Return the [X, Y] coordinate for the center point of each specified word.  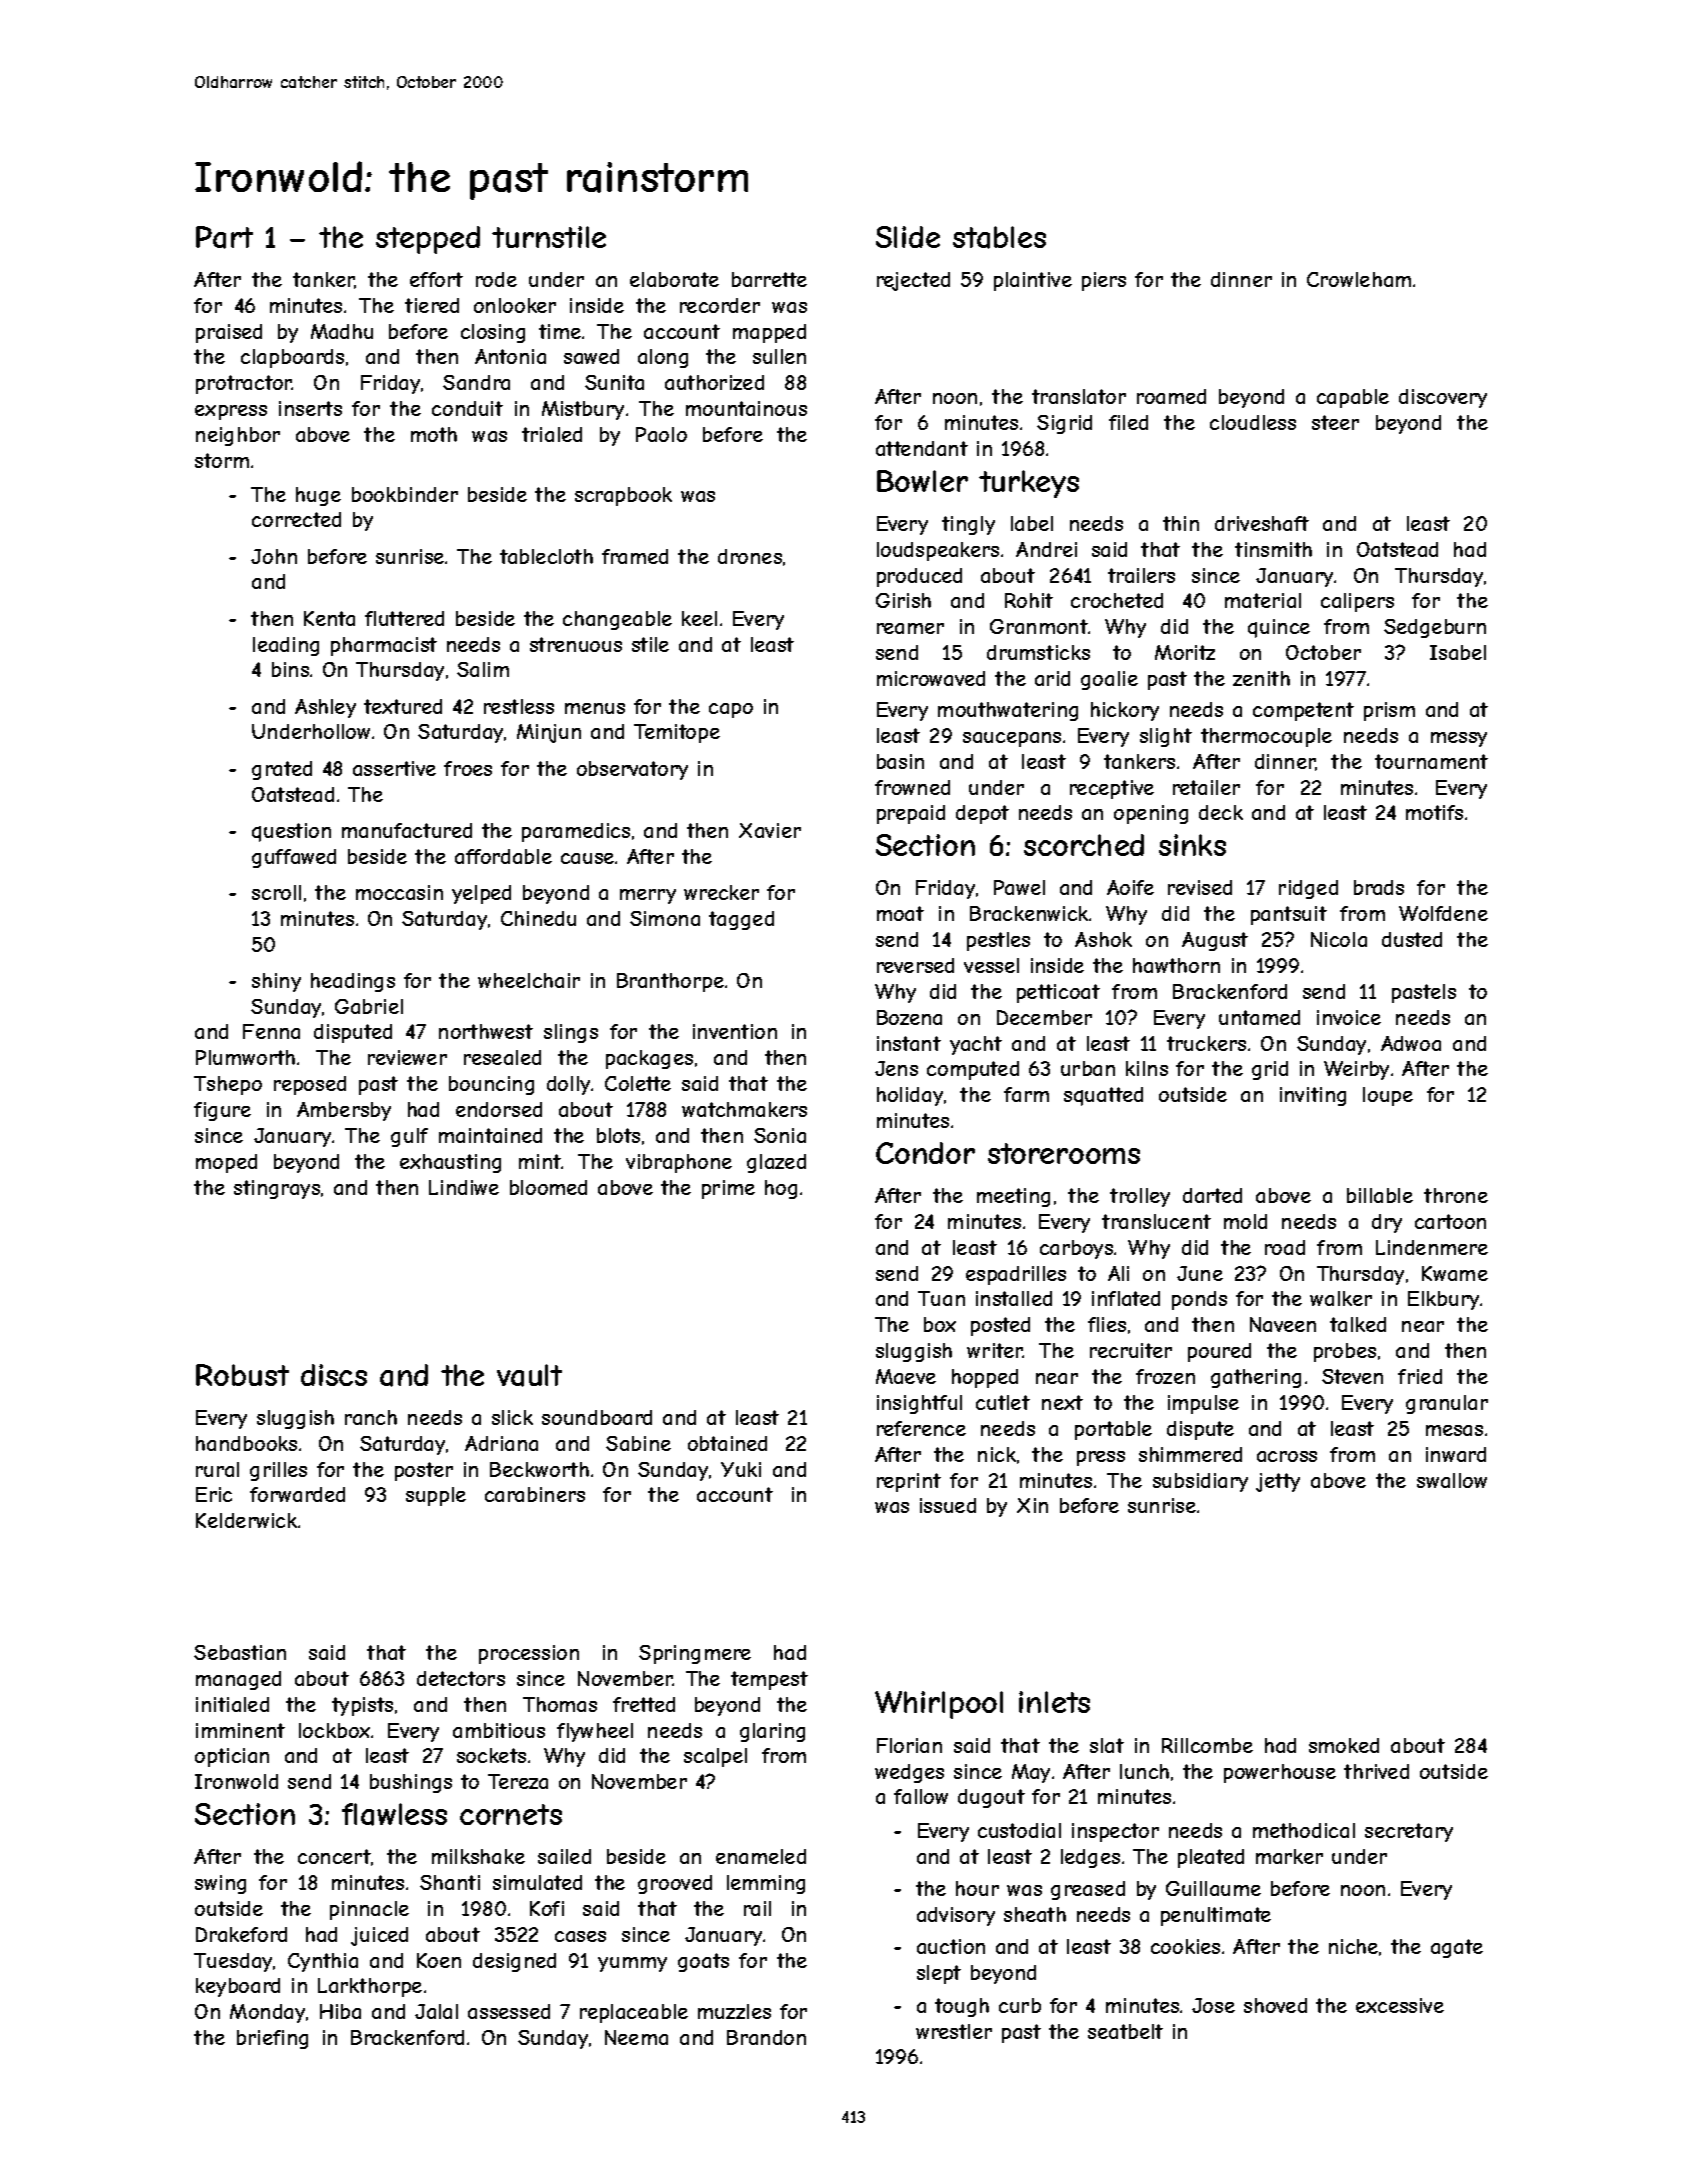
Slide [908, 237]
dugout [991, 1798]
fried [1420, 1376]
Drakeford [241, 1934]
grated [282, 770]
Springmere [695, 1654]
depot [982, 814]
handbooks [246, 1443]
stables [999, 237]
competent [1303, 711]
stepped [428, 240]
